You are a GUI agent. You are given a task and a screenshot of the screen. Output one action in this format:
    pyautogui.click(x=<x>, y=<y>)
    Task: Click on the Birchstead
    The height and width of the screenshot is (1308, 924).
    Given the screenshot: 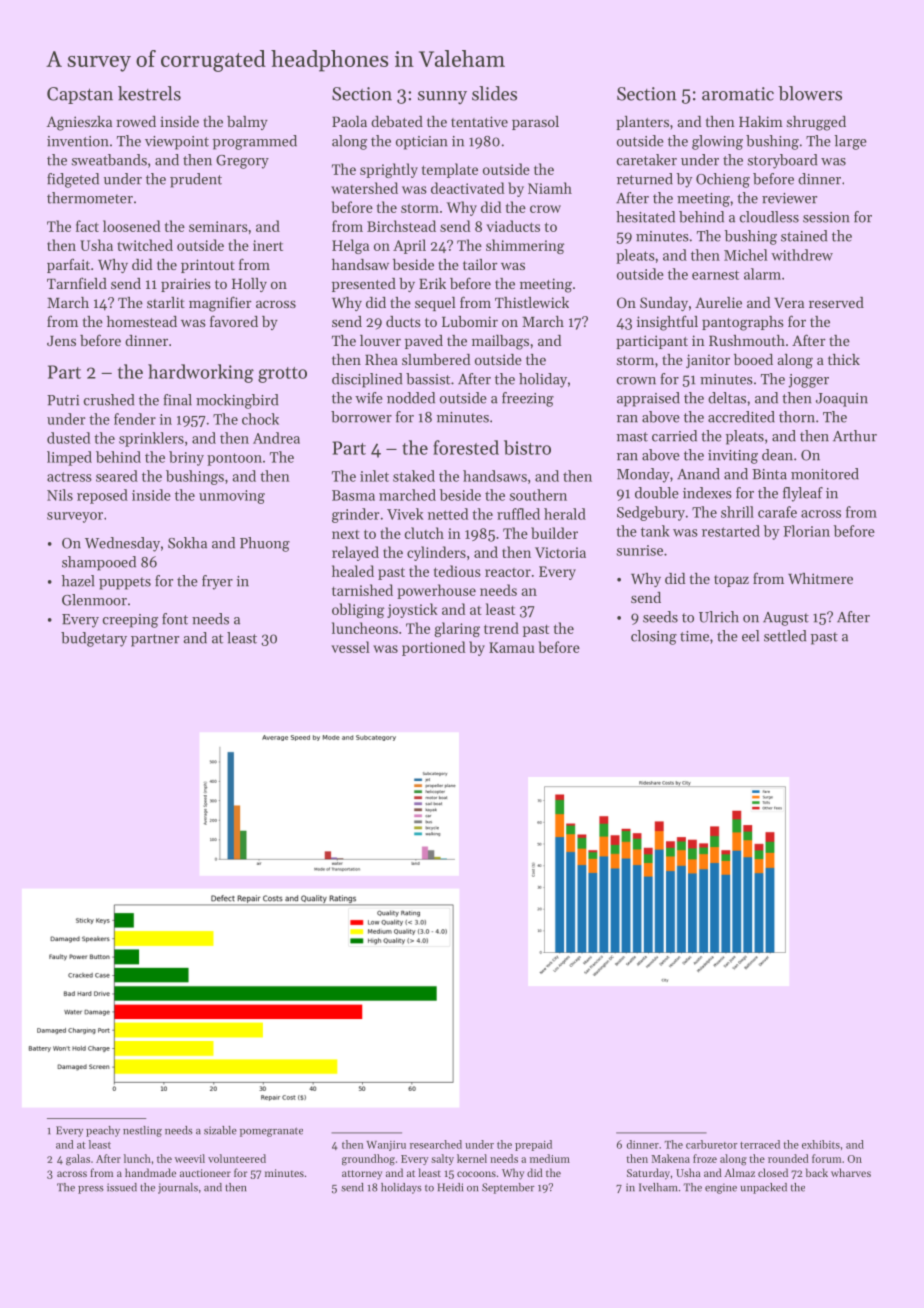 What is the action you would take?
    pyautogui.click(x=401, y=226)
